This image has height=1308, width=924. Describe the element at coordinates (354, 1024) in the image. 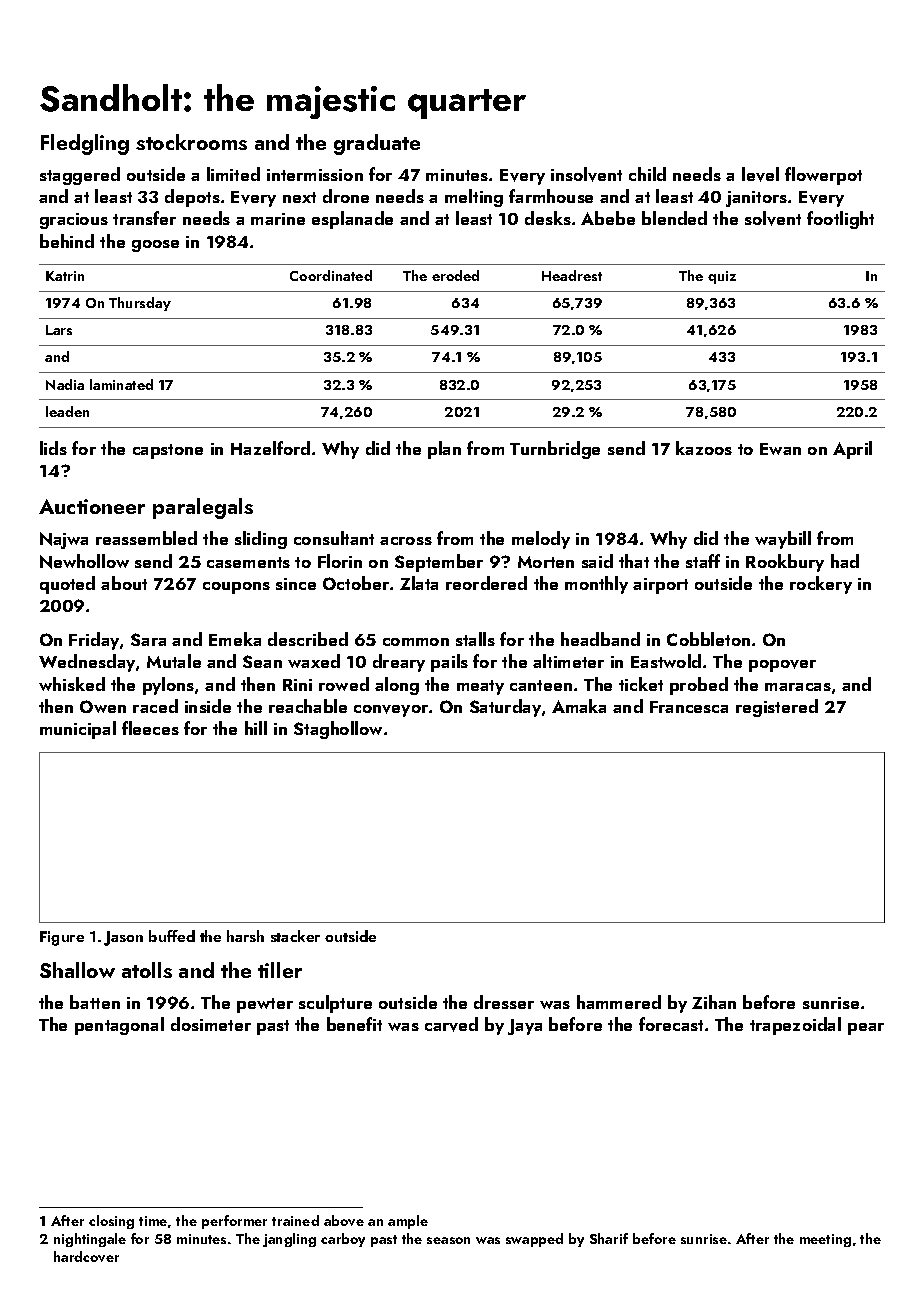

I see `benefit` at that location.
